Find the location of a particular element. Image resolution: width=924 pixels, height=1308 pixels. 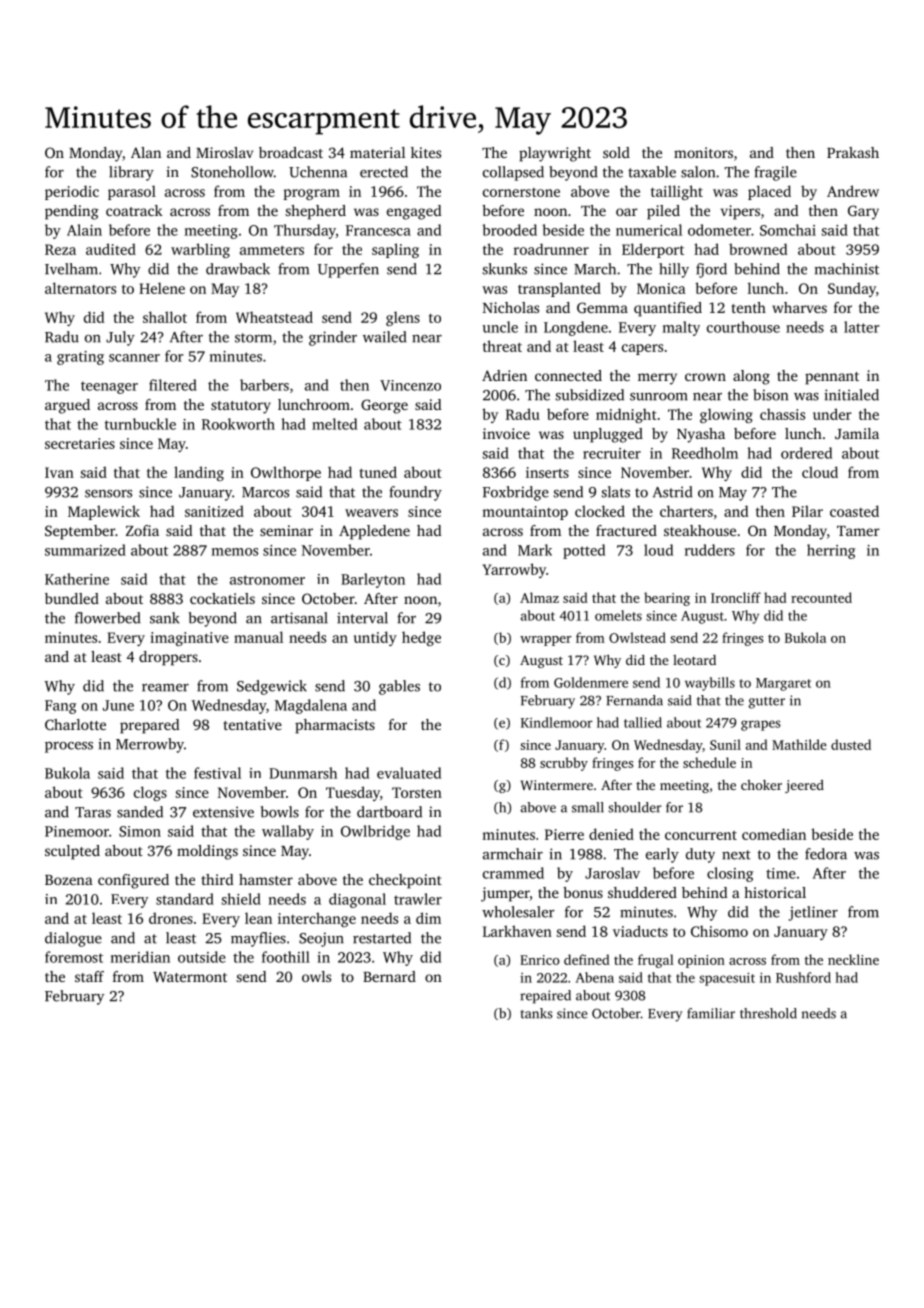

skunks is located at coordinates (505, 269).
